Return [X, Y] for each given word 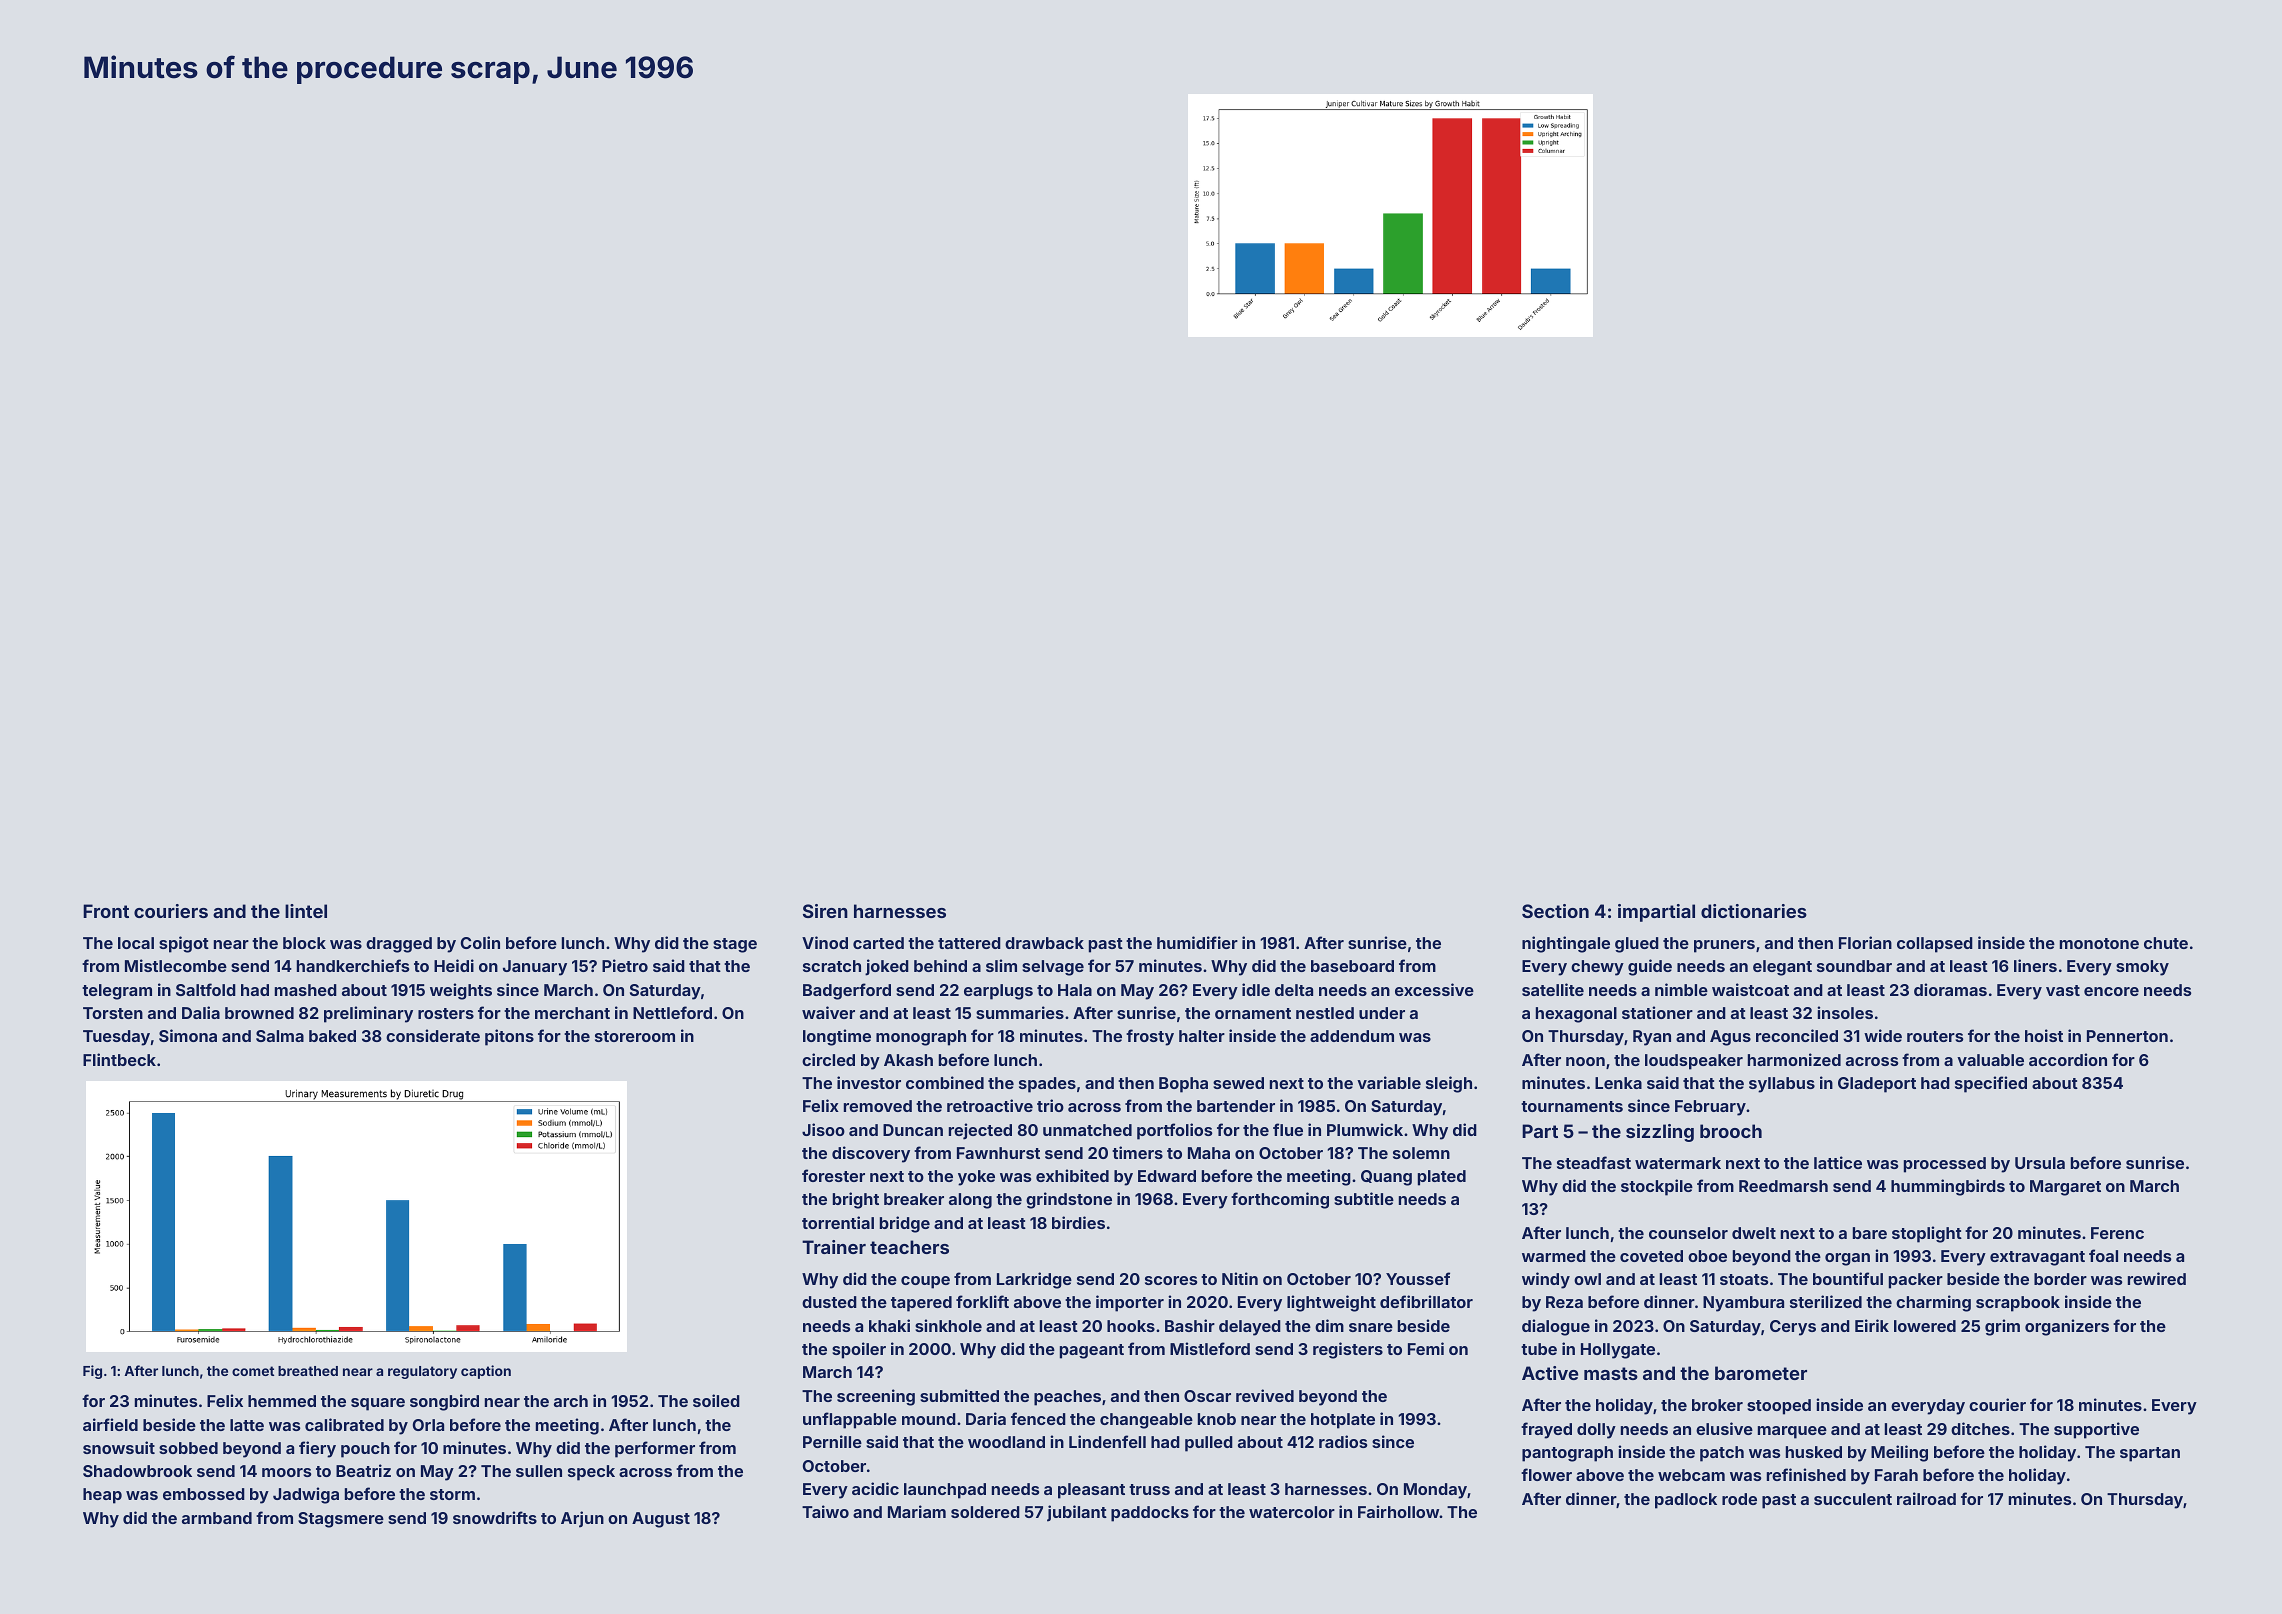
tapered [921, 1304]
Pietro [625, 965]
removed [878, 1106]
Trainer [834, 1247]
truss [1149, 1489]
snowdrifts [495, 1517]
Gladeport [1877, 1085]
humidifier [1197, 942]
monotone [2099, 943]
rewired [2157, 1278]
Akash [908, 1060]
